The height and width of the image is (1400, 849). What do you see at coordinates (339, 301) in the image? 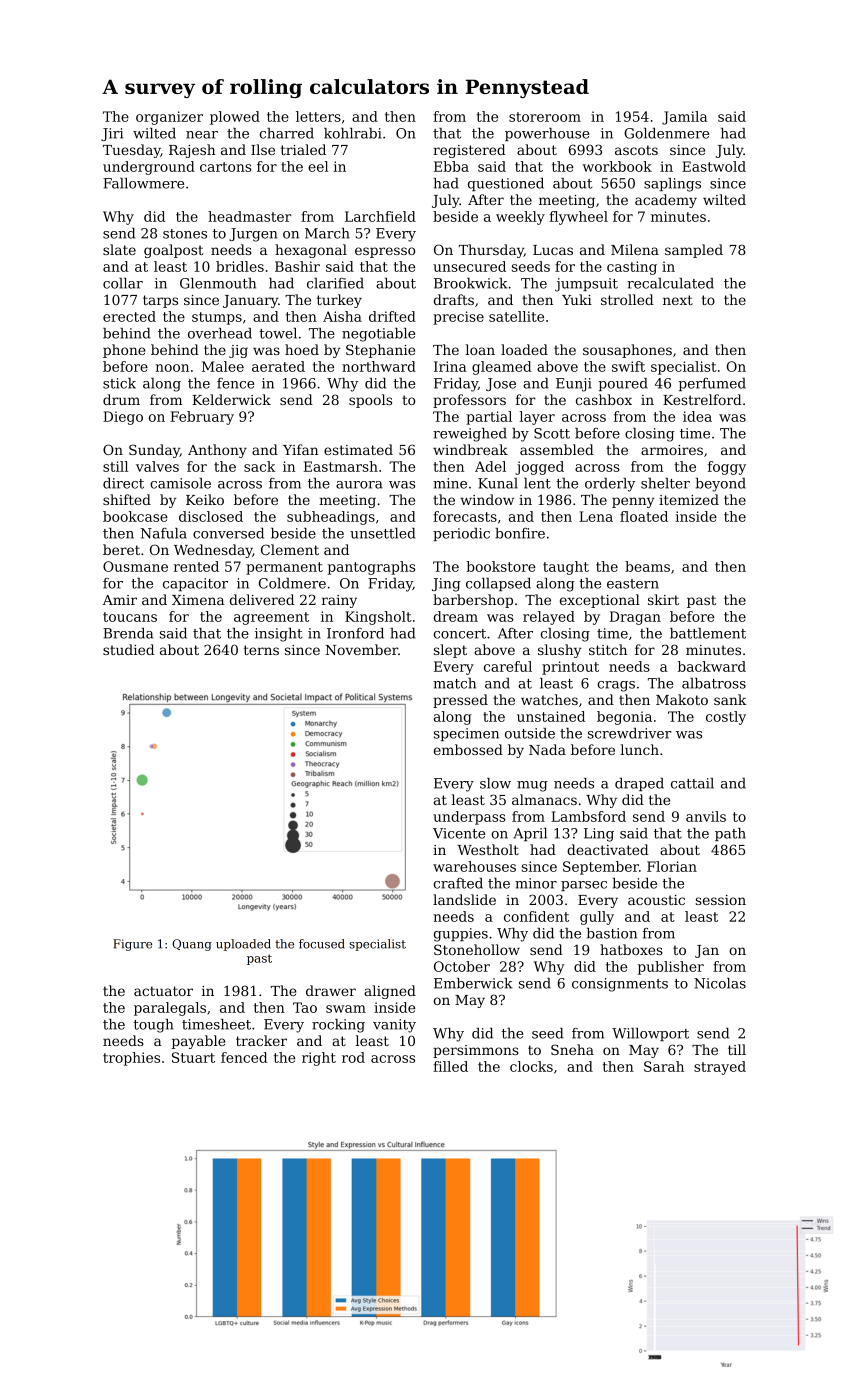
I see `turkey` at bounding box center [339, 301].
